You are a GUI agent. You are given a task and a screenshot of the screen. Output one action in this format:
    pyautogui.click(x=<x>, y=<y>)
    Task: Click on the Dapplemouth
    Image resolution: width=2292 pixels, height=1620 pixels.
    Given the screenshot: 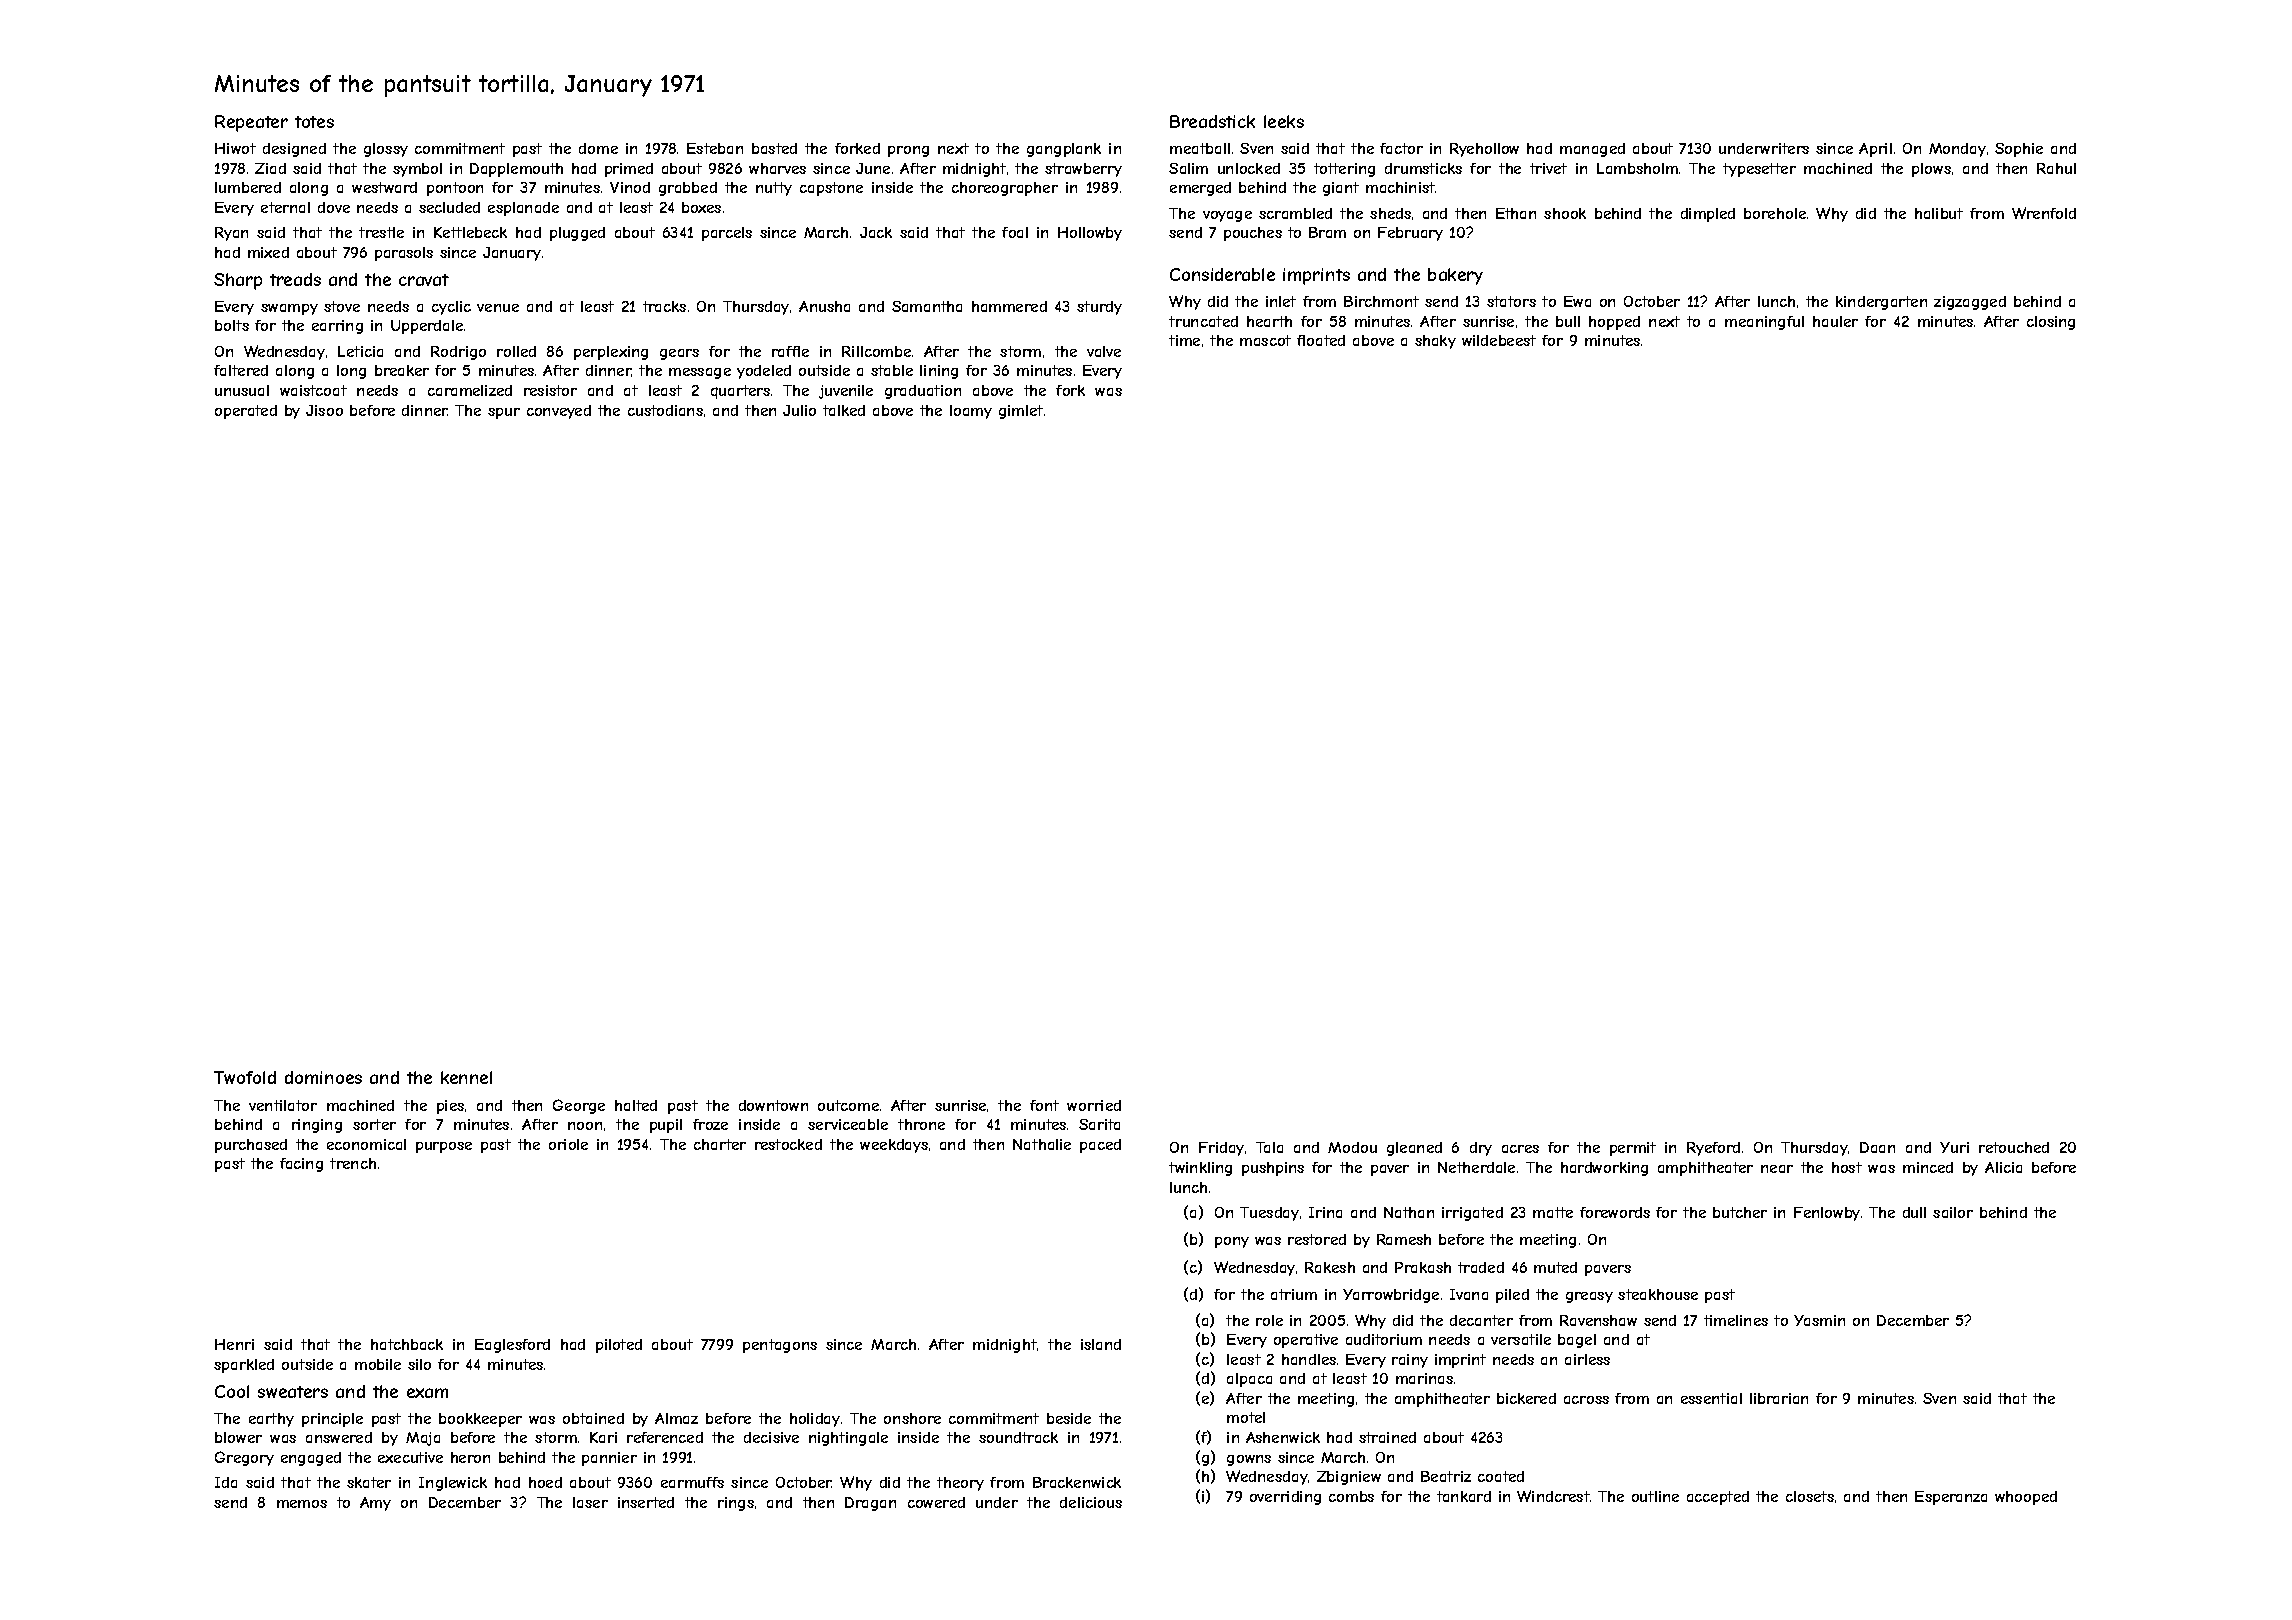 What is the action you would take?
    pyautogui.click(x=516, y=170)
